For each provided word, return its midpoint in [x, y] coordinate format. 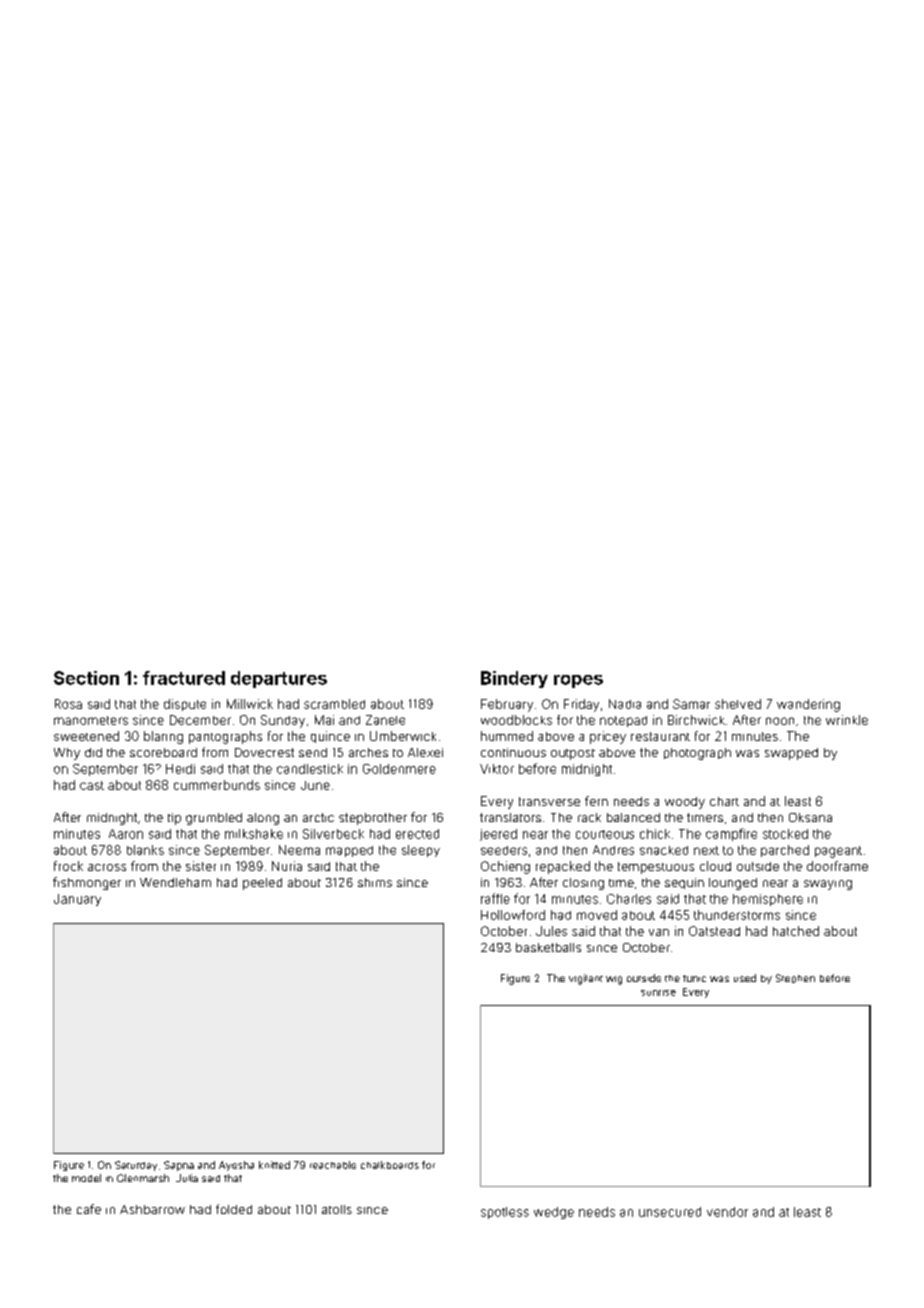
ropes [578, 681]
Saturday [136, 1166]
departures [279, 679]
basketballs [548, 947]
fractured [184, 678]
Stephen [795, 978]
